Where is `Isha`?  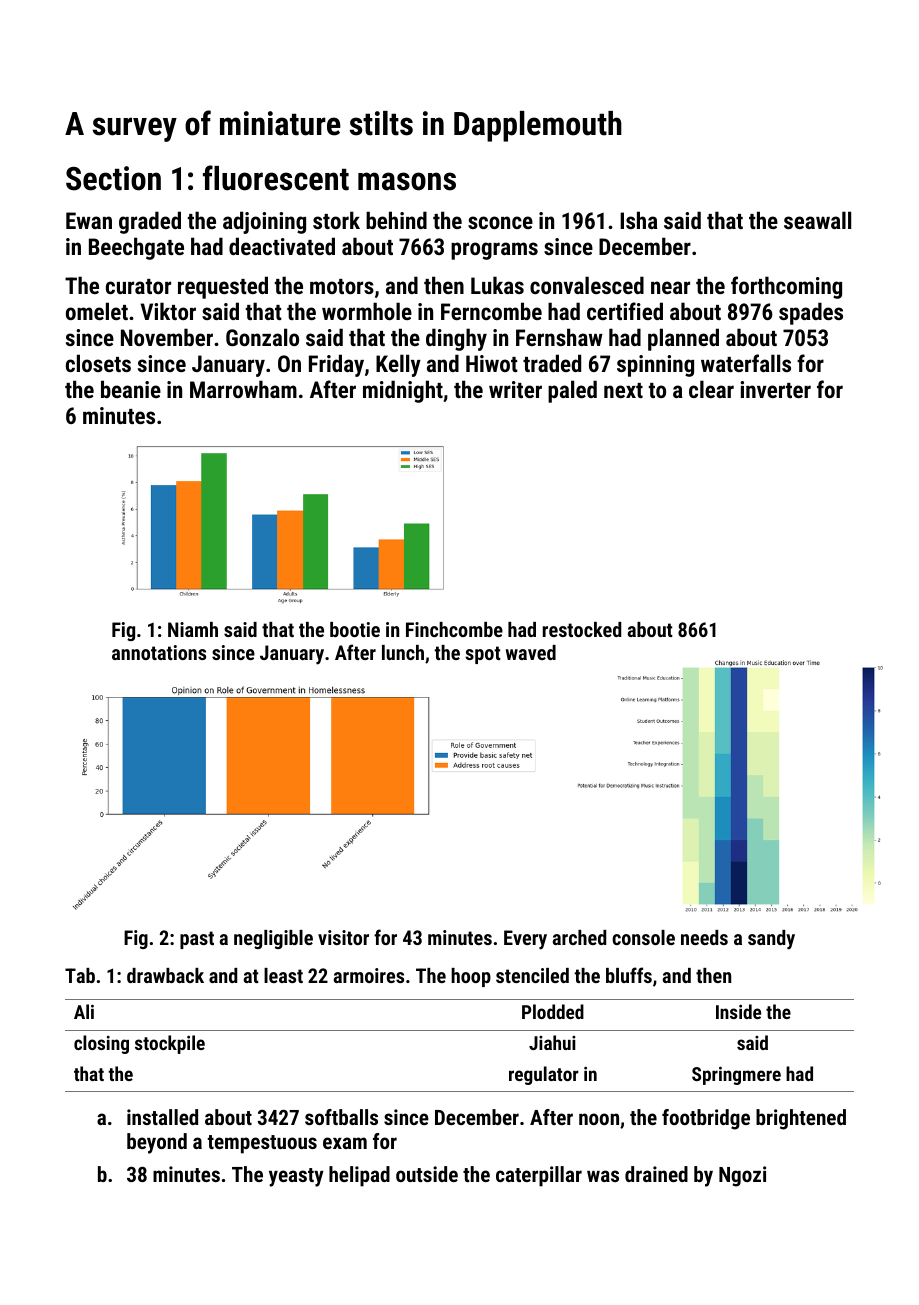
Isha is located at coordinates (639, 220).
